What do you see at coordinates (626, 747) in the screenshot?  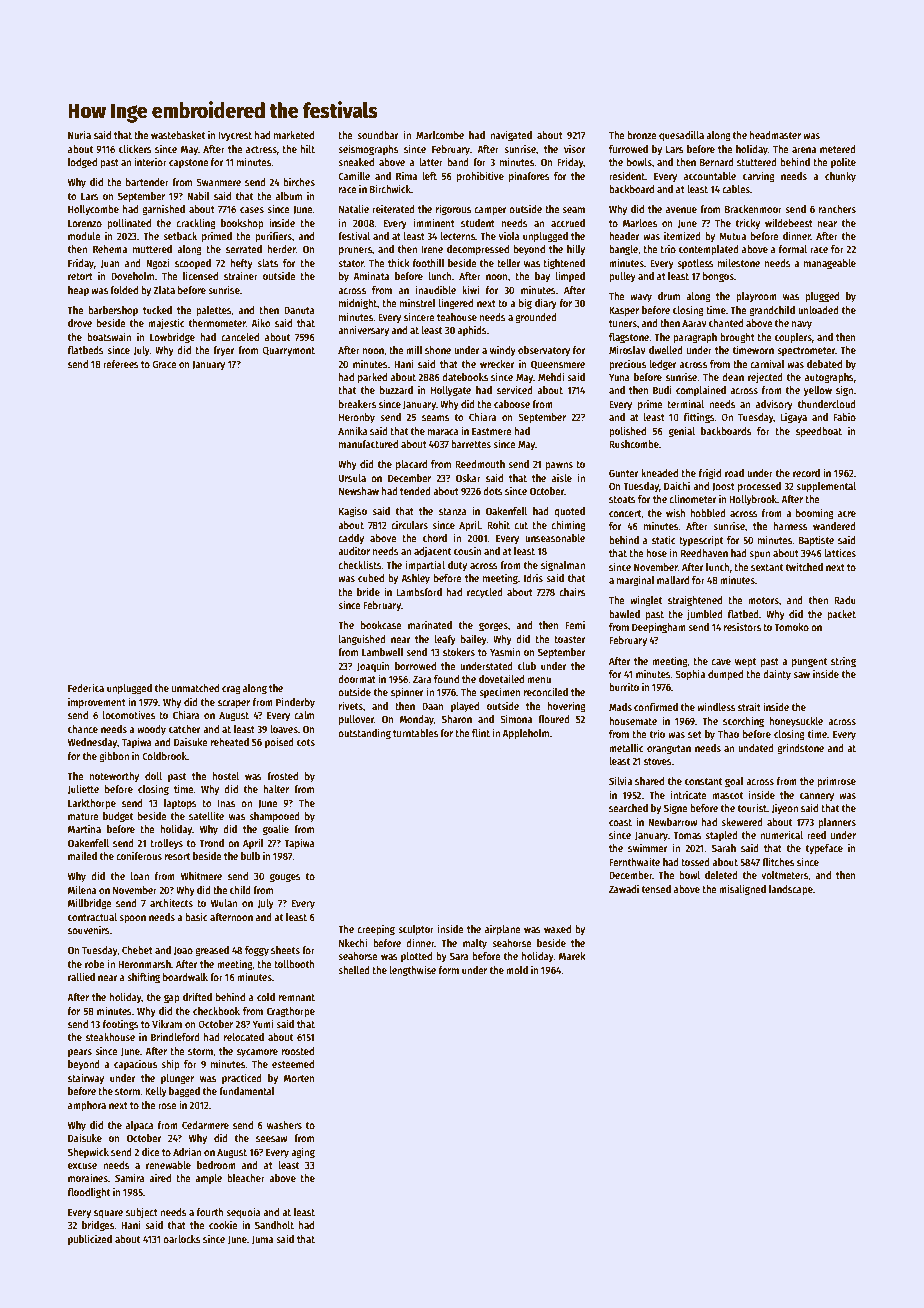 I see `metallic` at bounding box center [626, 747].
